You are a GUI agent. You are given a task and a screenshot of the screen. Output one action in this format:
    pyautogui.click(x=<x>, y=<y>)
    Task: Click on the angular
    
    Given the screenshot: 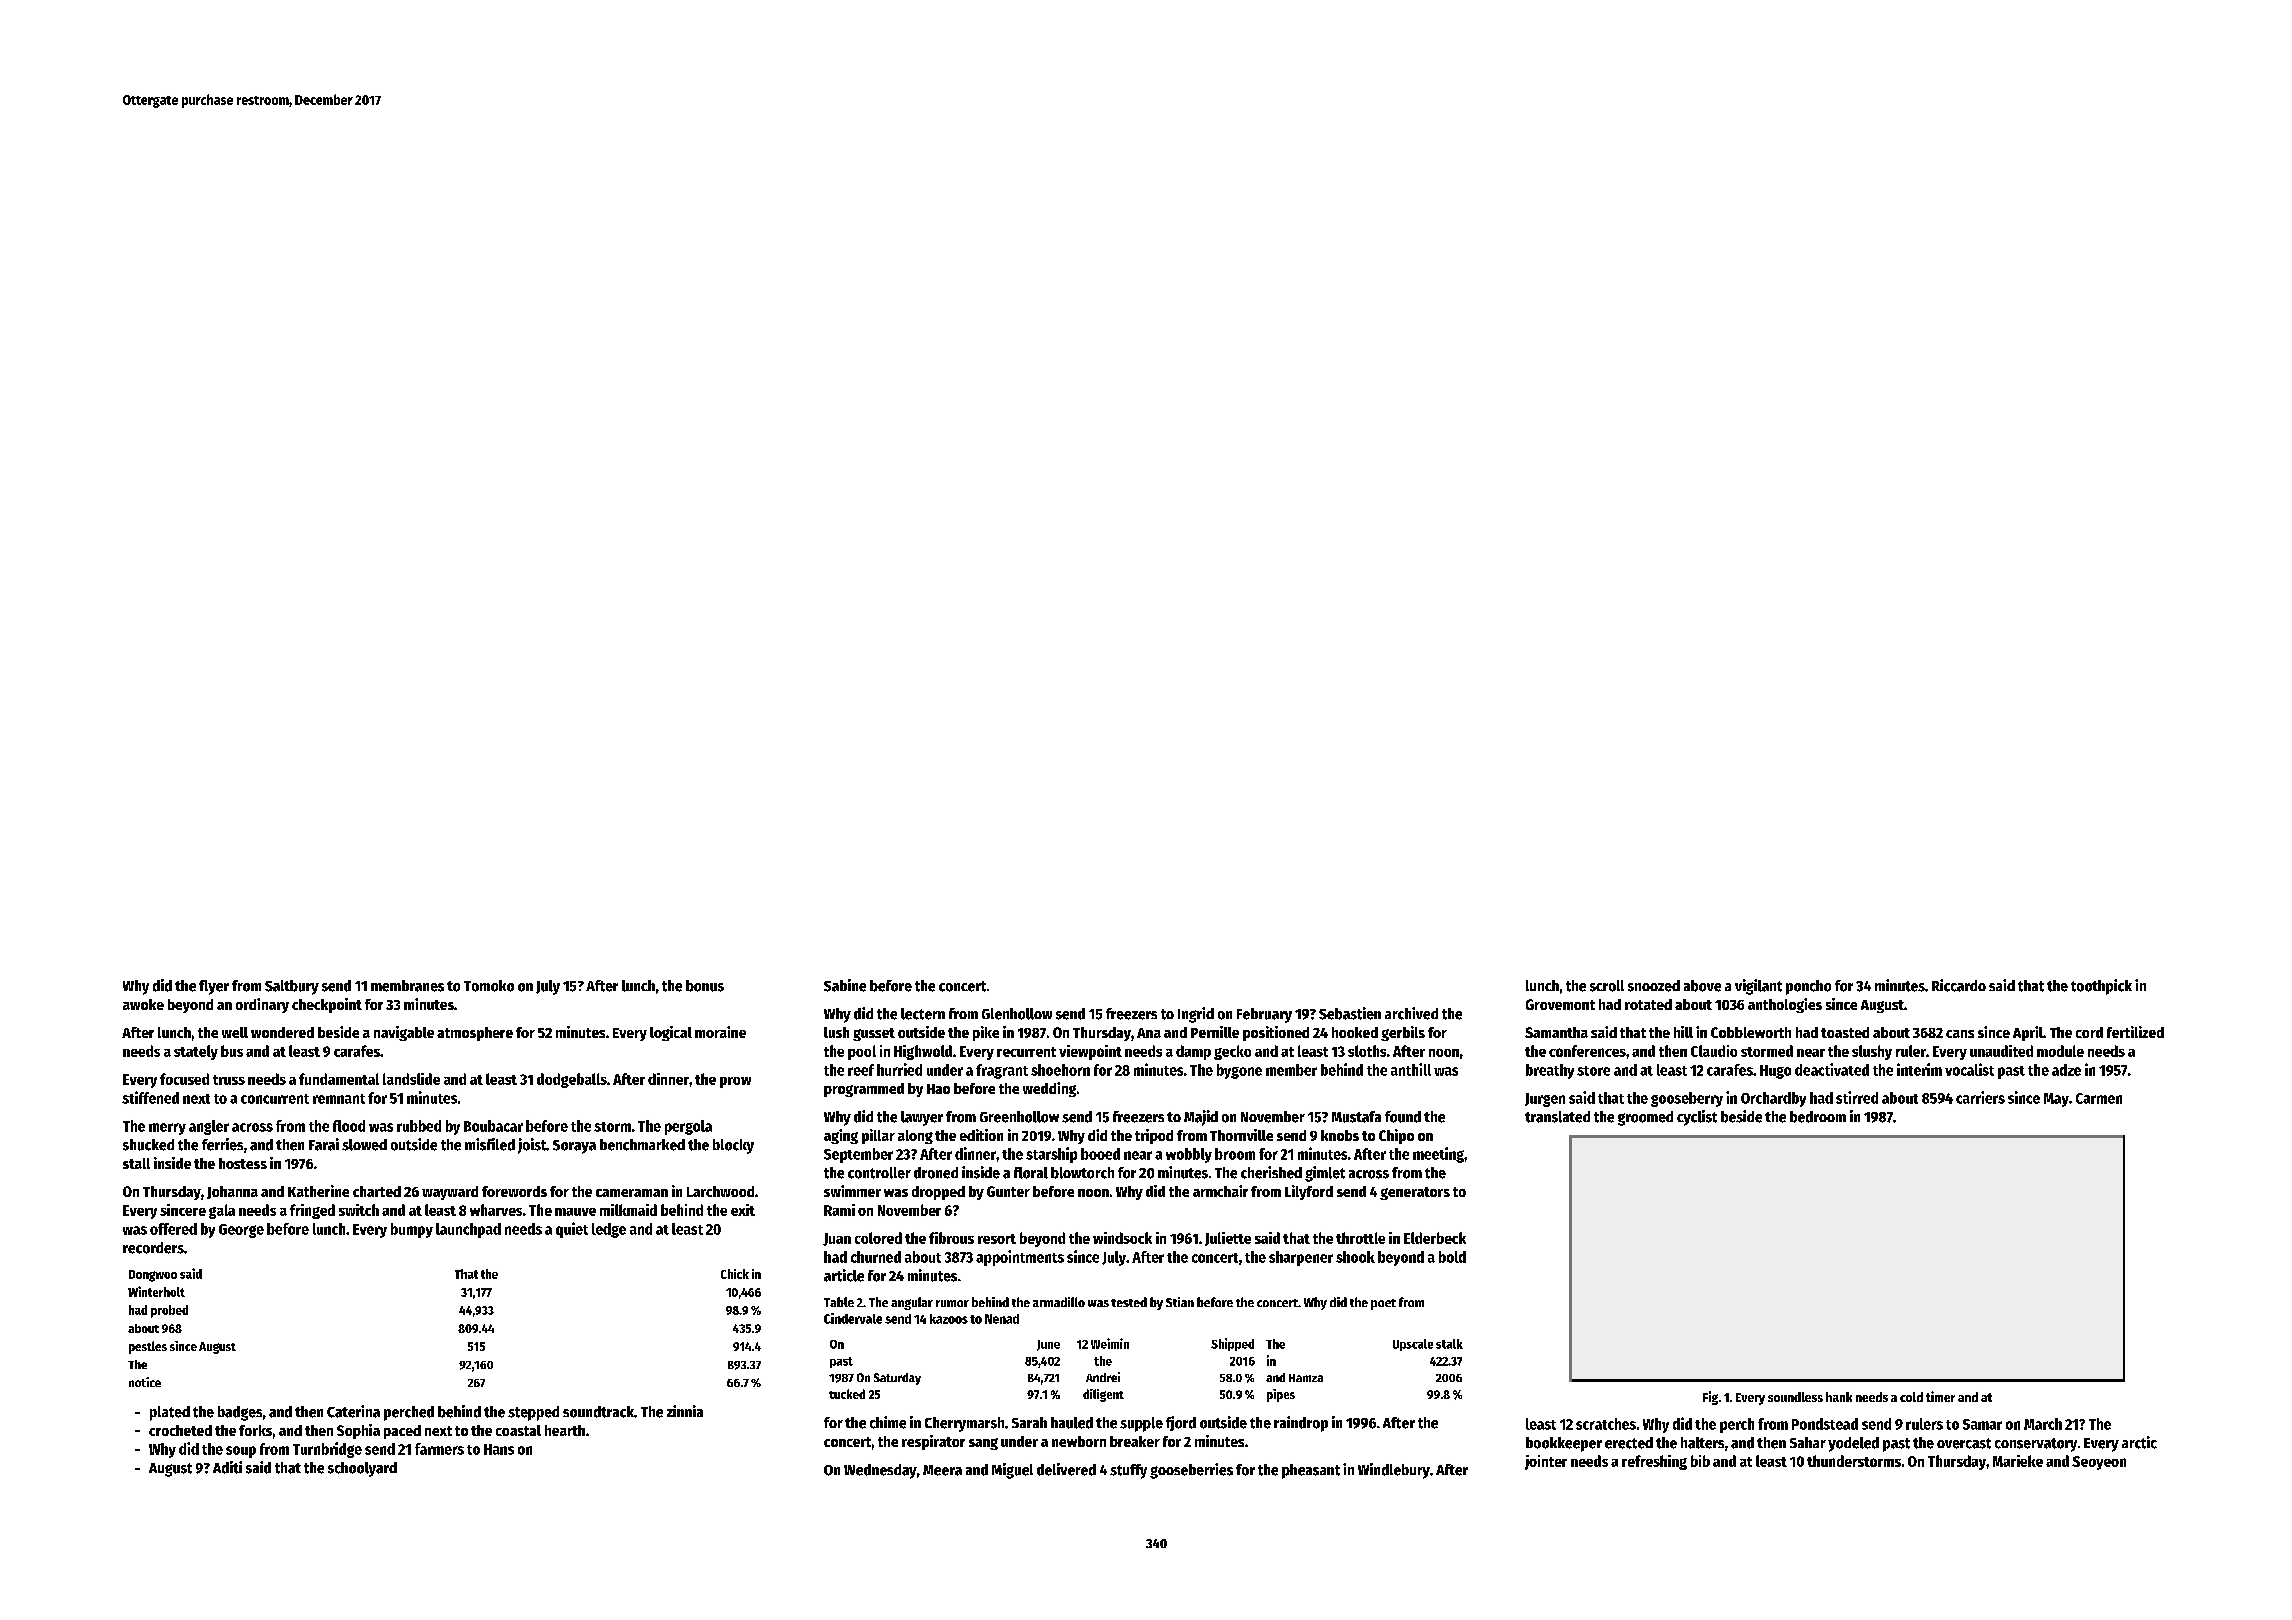 What is the action you would take?
    pyautogui.click(x=912, y=1303)
